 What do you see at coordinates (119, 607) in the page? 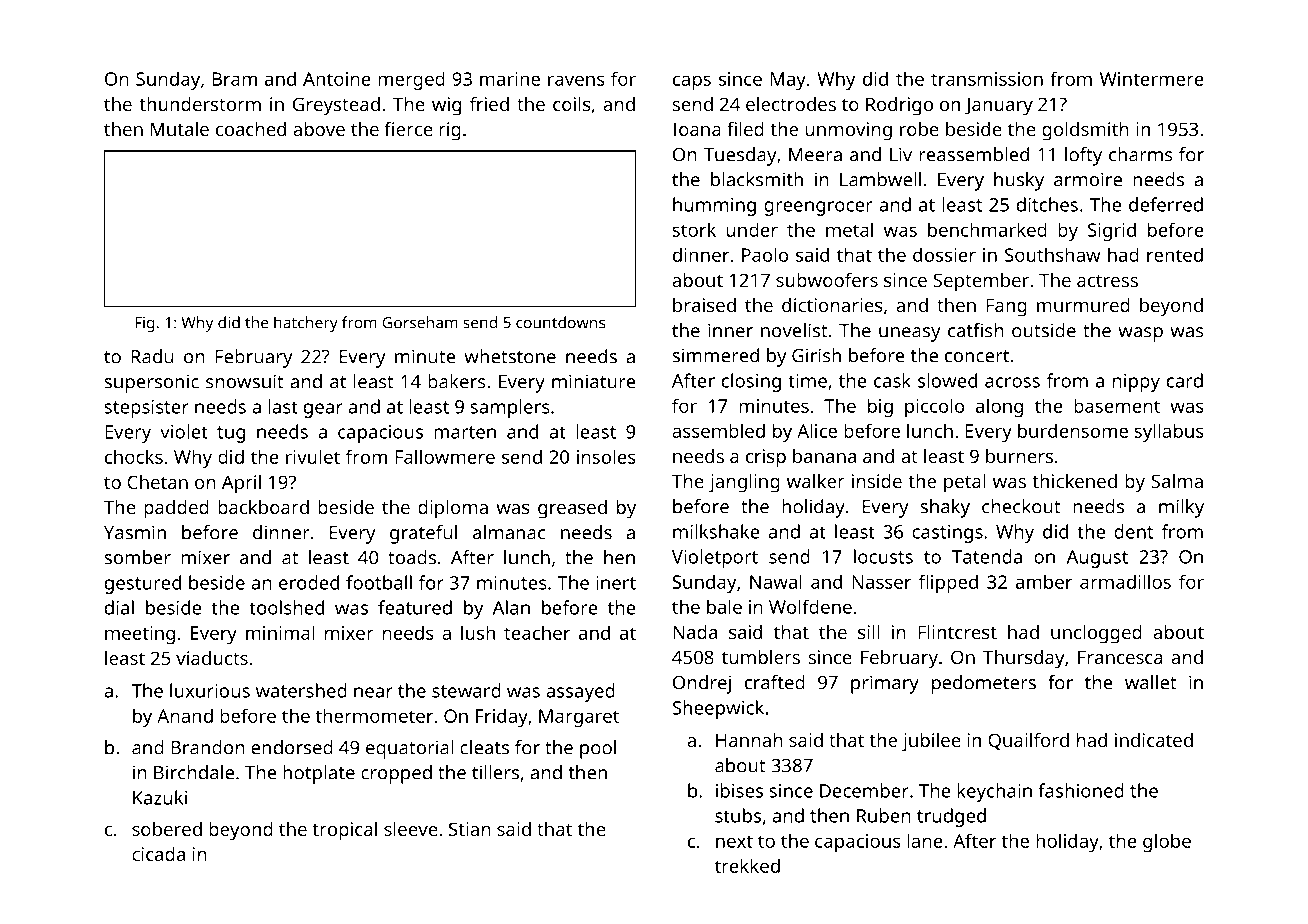
I see `dial` at bounding box center [119, 607].
